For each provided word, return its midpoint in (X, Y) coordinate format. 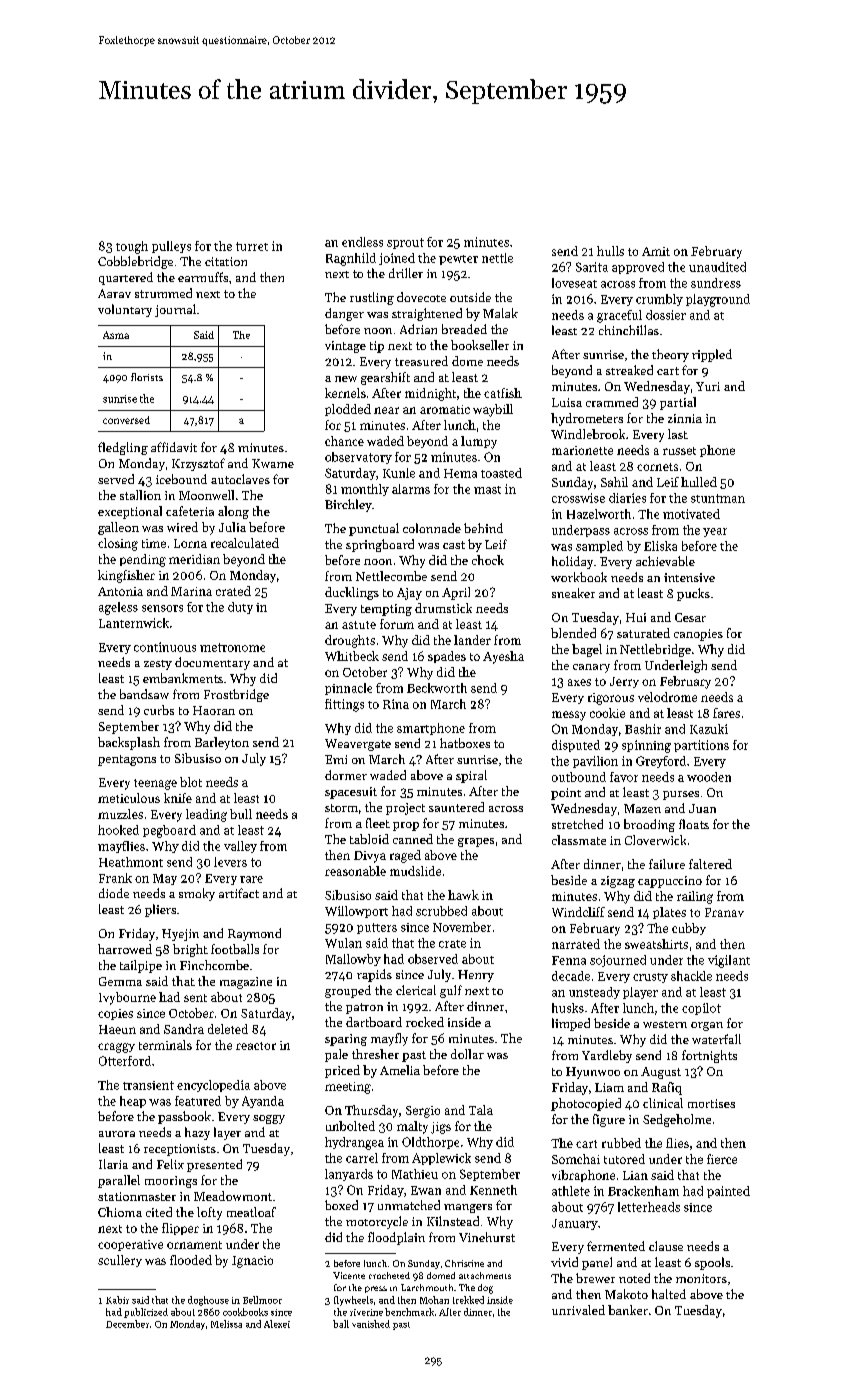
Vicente (349, 1275)
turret (252, 246)
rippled (712, 355)
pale (336, 1055)
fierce (722, 1159)
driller (406, 273)
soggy (269, 1119)
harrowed (125, 949)
